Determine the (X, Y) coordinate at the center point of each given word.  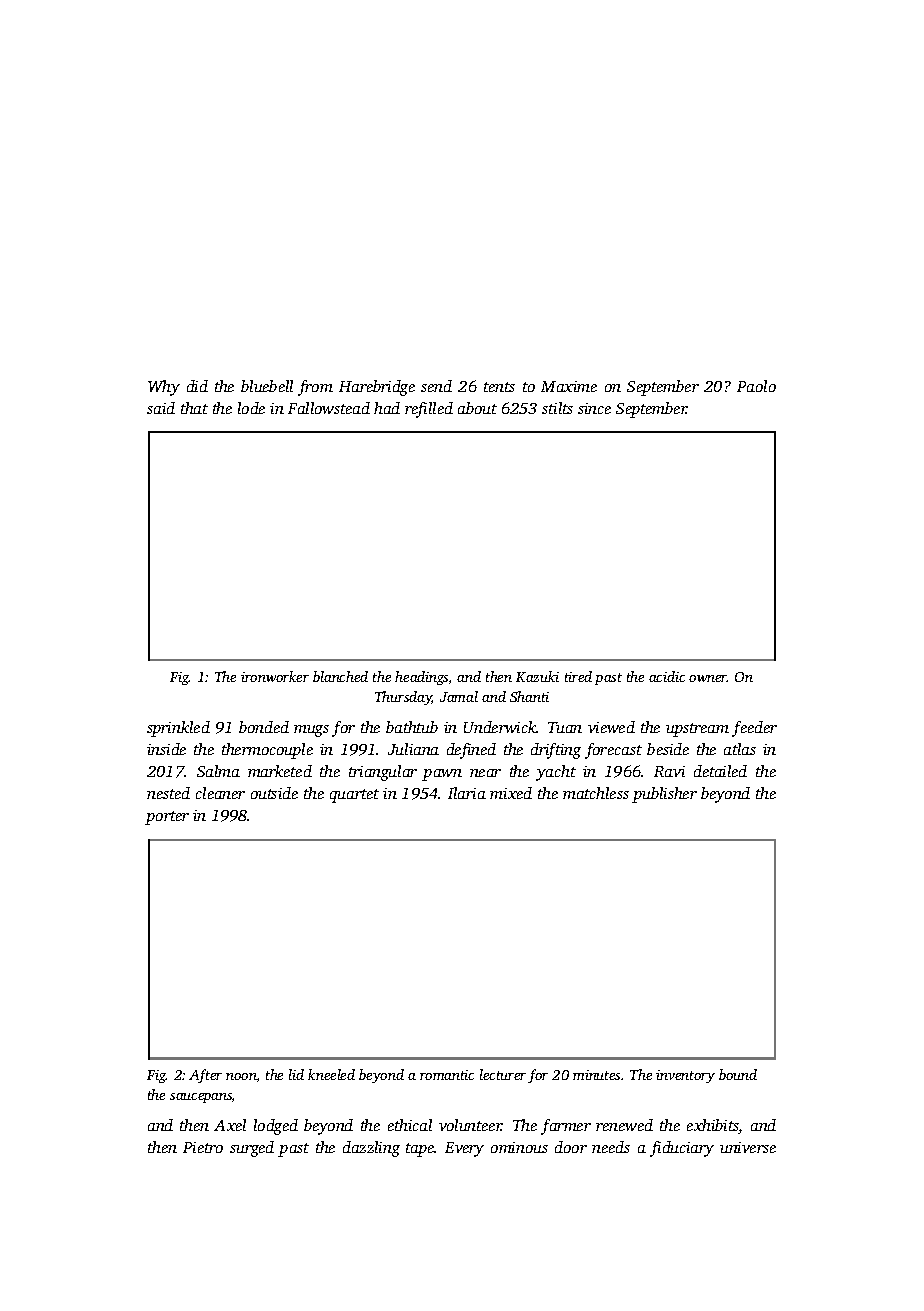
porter (167, 818)
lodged (276, 1127)
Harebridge (377, 388)
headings (421, 678)
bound (738, 1074)
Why (164, 388)
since (594, 408)
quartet (354, 796)
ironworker (275, 676)
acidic (667, 676)
